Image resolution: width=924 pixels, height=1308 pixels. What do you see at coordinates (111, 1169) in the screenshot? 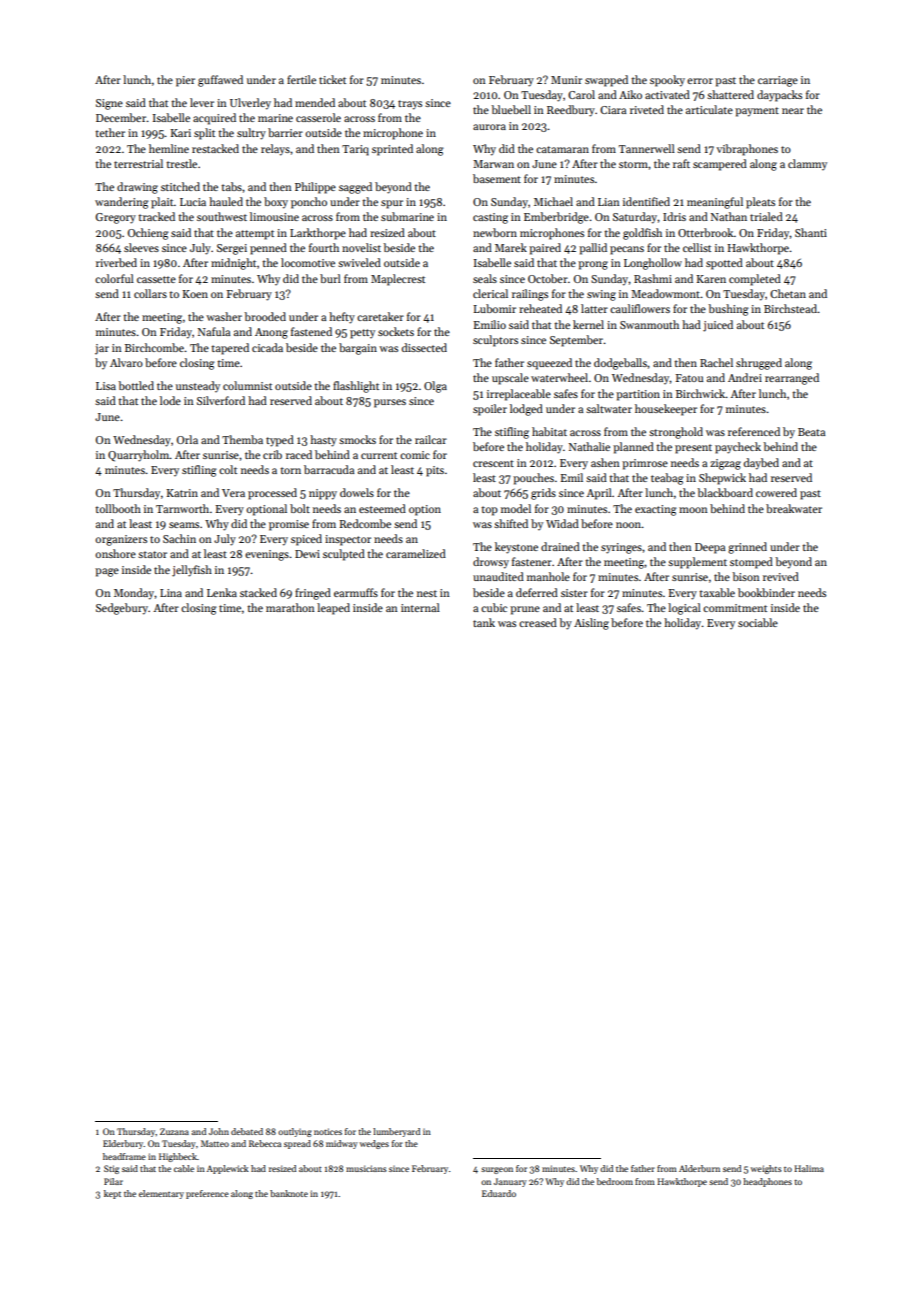
I see `Stig` at bounding box center [111, 1169].
